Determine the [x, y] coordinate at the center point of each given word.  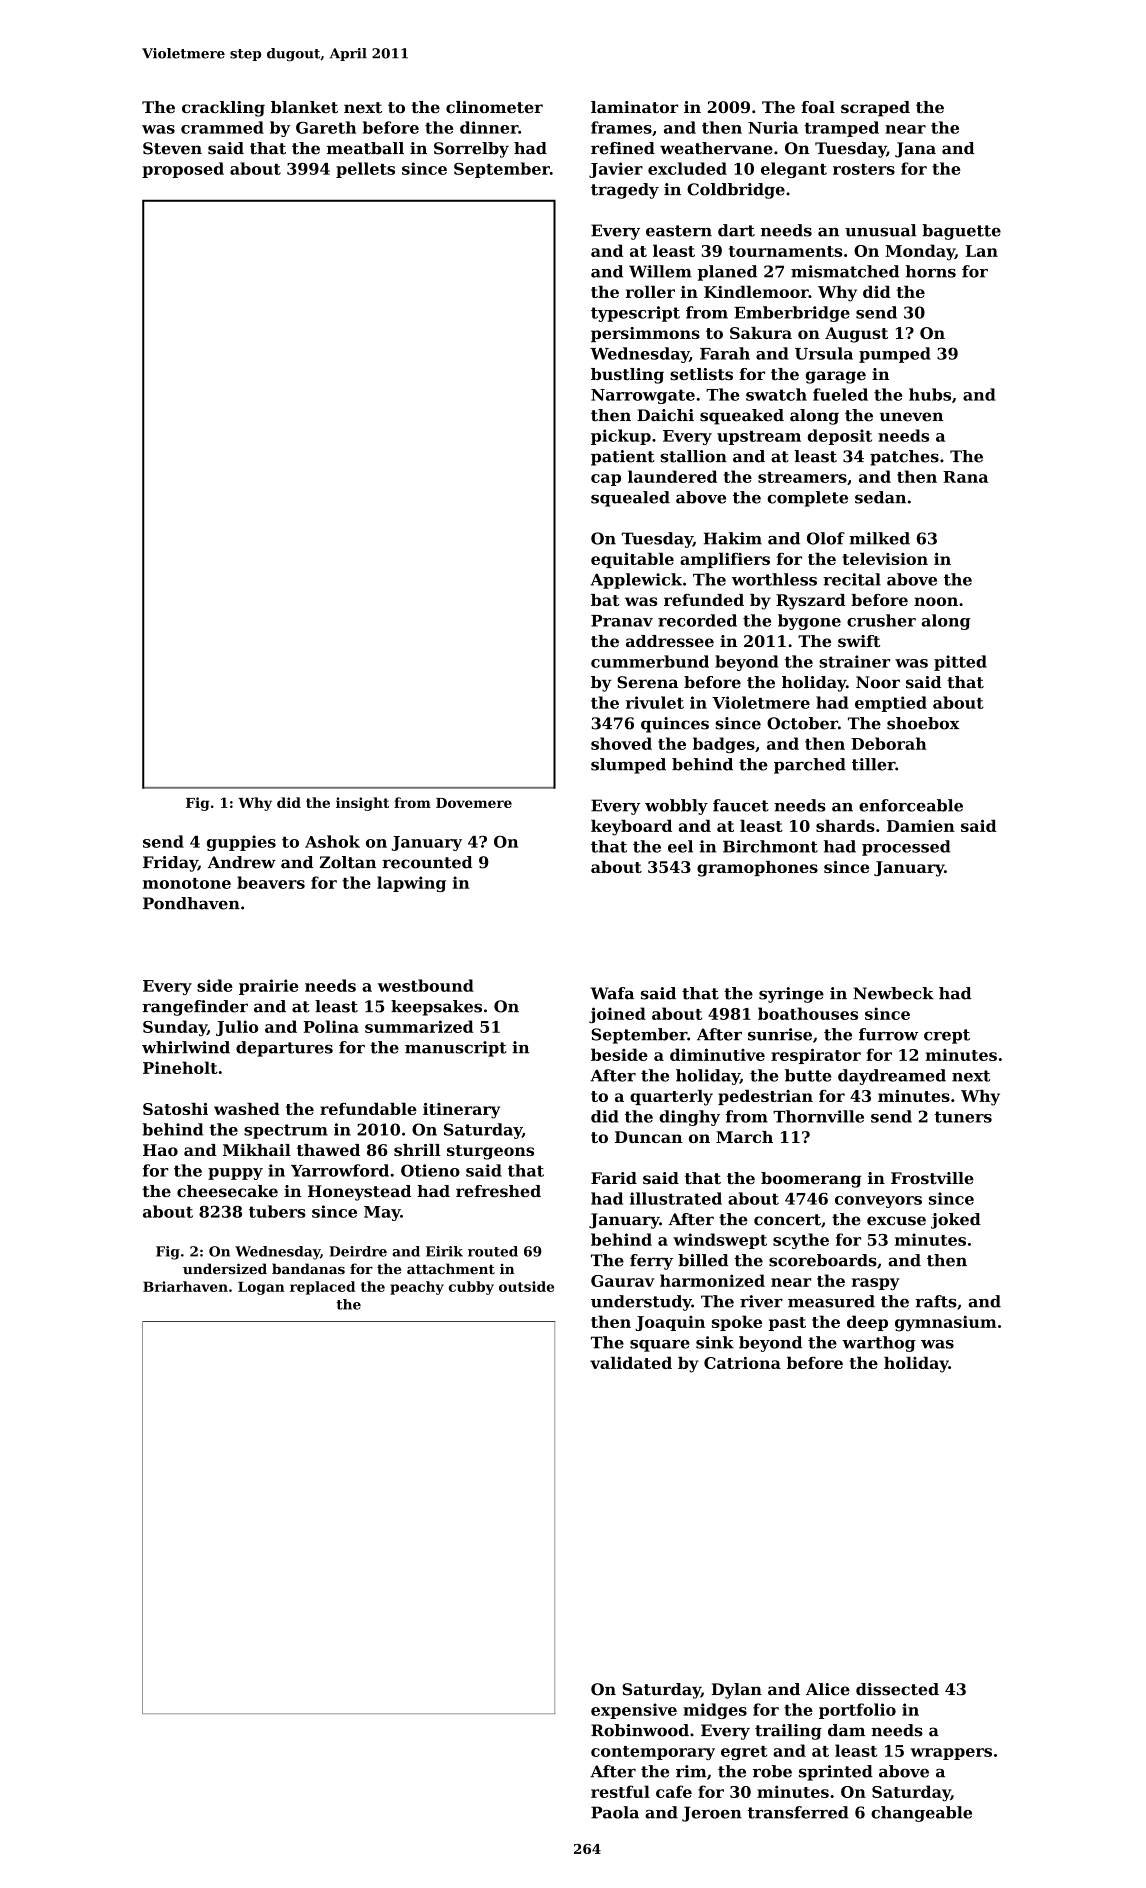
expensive [634, 1711]
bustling [627, 376]
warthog [879, 1344]
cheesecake [227, 1191]
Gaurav [622, 1281]
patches [904, 458]
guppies [241, 843]
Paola [615, 1812]
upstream [759, 438]
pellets [365, 170]
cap [606, 480]
